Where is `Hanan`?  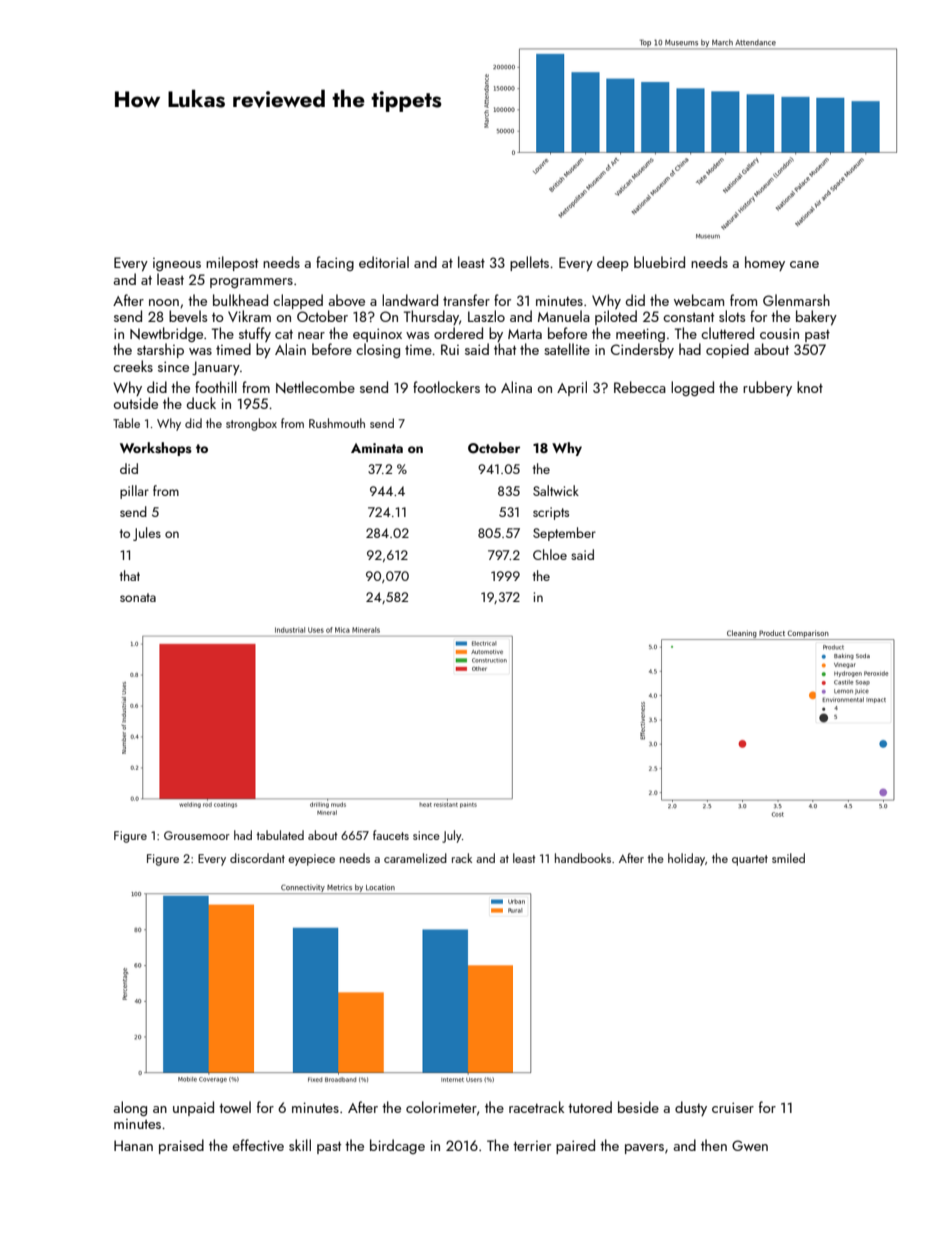
Hanan is located at coordinates (133, 1145).
